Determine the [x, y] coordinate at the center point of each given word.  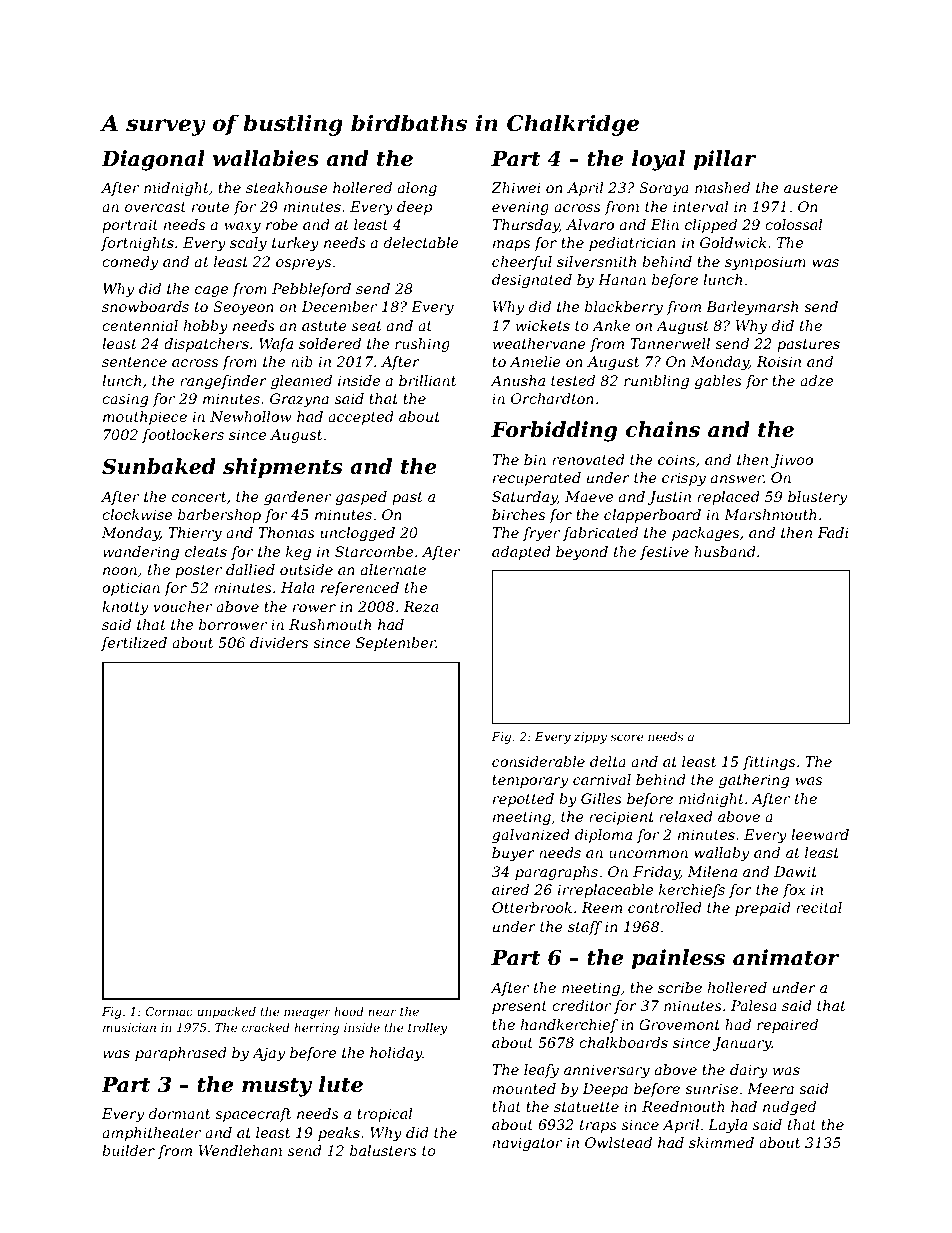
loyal [658, 160]
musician [129, 1027]
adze [816, 381]
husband [725, 551]
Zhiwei [515, 187]
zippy [590, 738]
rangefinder [223, 382]
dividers [279, 642]
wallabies [266, 158]
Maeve [589, 496]
